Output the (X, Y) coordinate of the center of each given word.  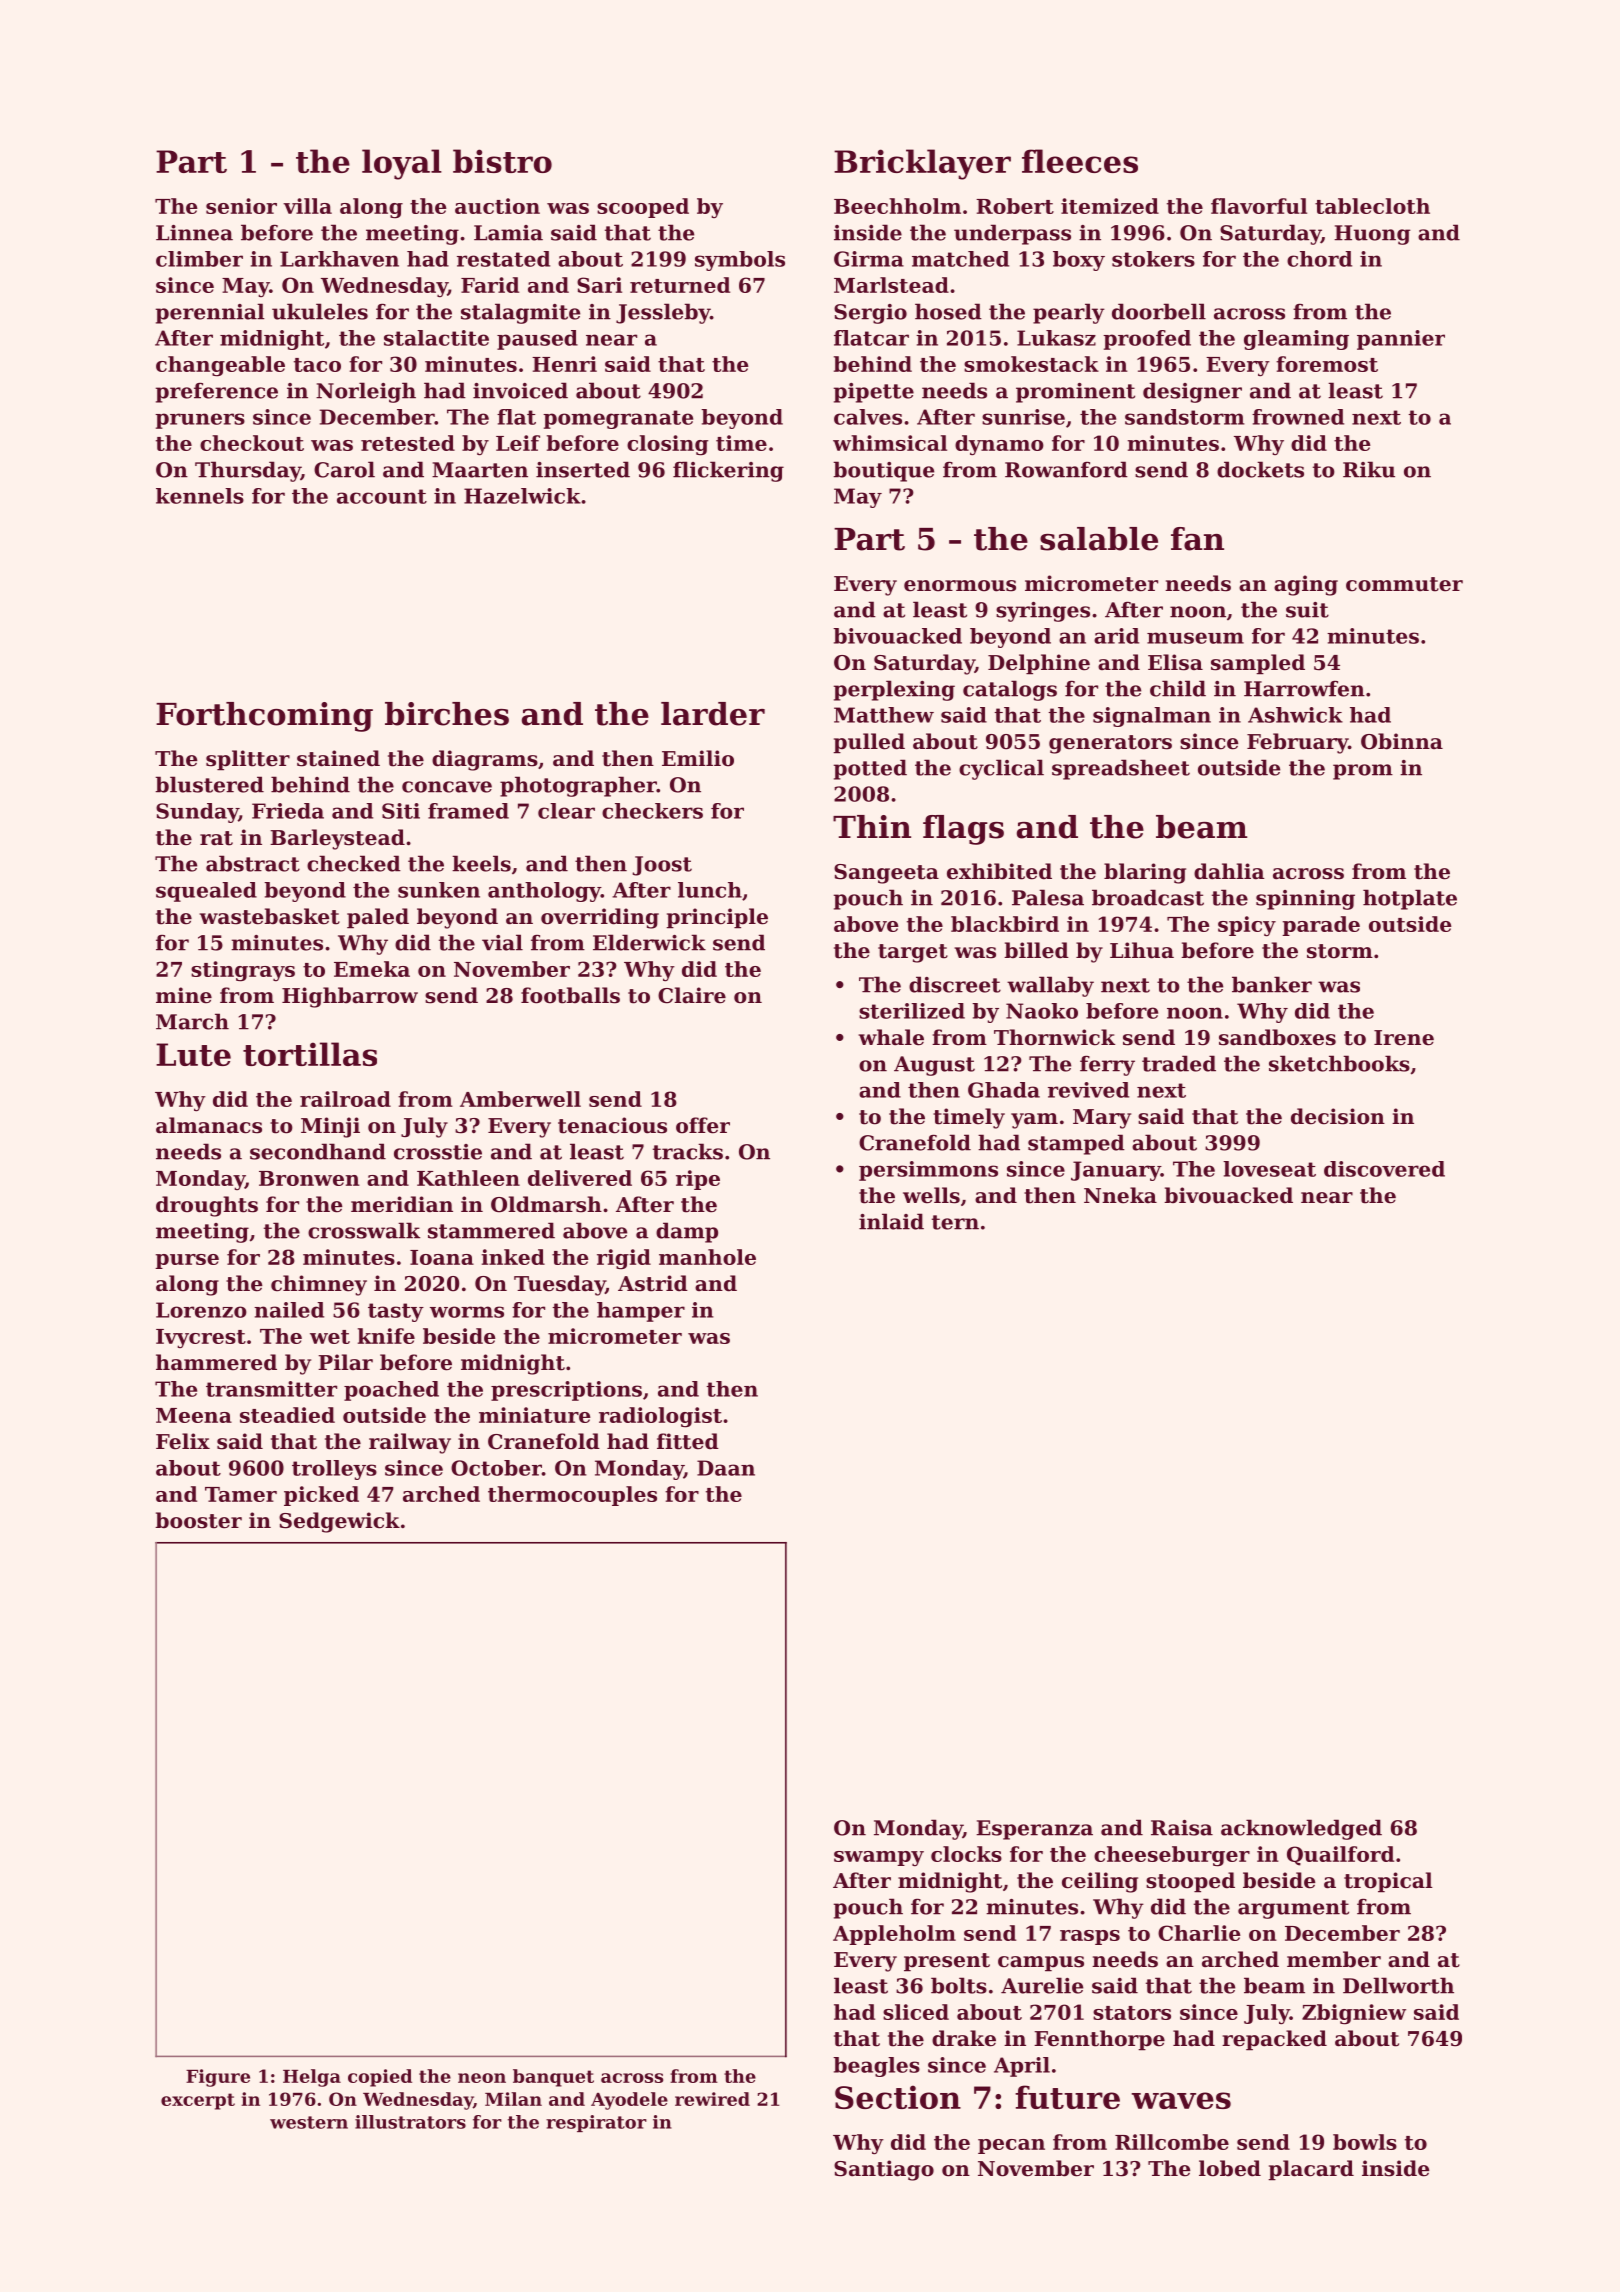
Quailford (1340, 1856)
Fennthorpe (1099, 2040)
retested (408, 443)
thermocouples (572, 1496)
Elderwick (649, 942)
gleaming (1296, 340)
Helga (312, 2078)
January (1116, 1171)
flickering (728, 471)
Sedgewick (339, 1522)
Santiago (884, 2170)
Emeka (372, 969)
